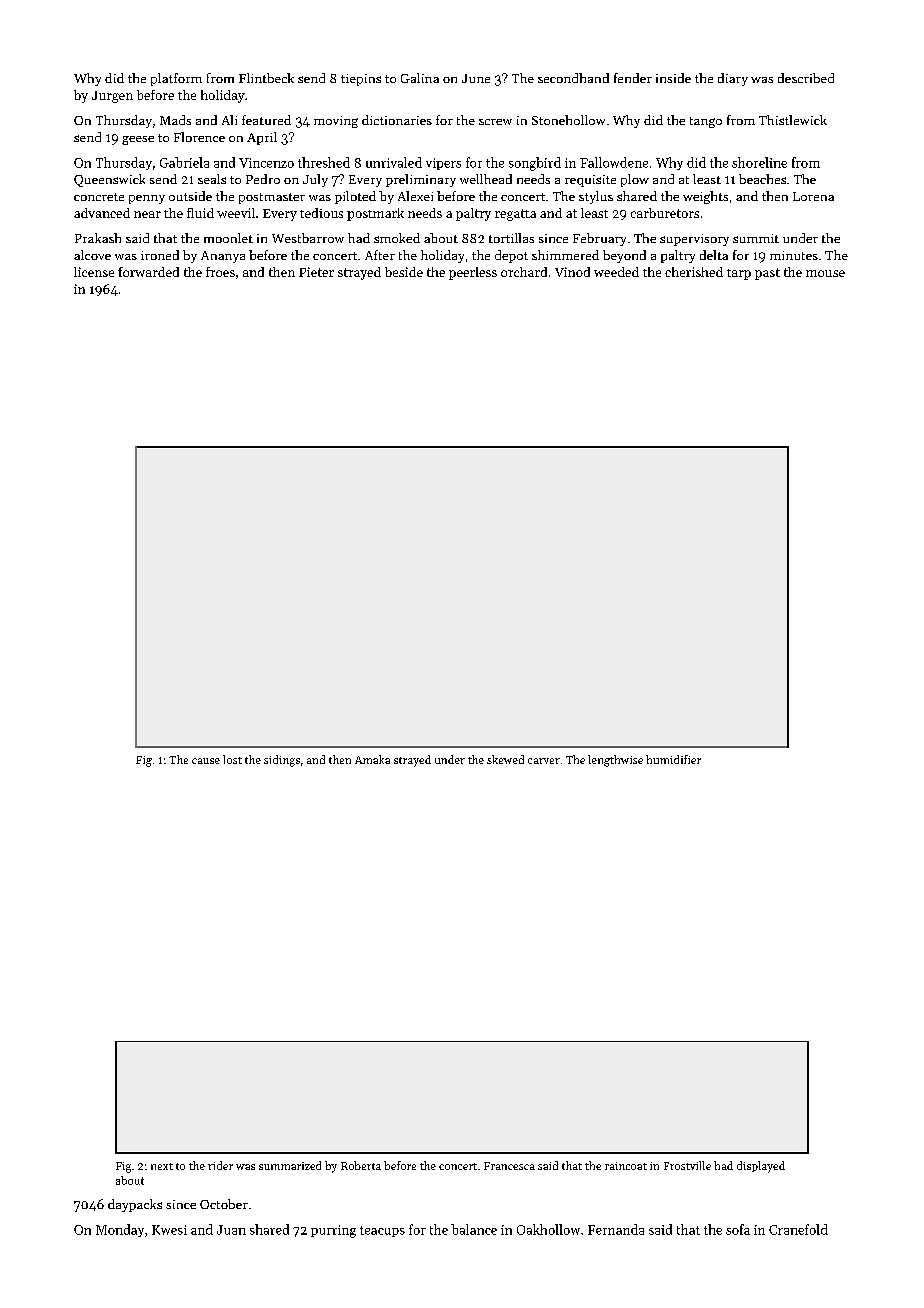 The width and height of the screenshot is (924, 1308). What do you see at coordinates (694, 272) in the screenshot?
I see `cherished` at bounding box center [694, 272].
